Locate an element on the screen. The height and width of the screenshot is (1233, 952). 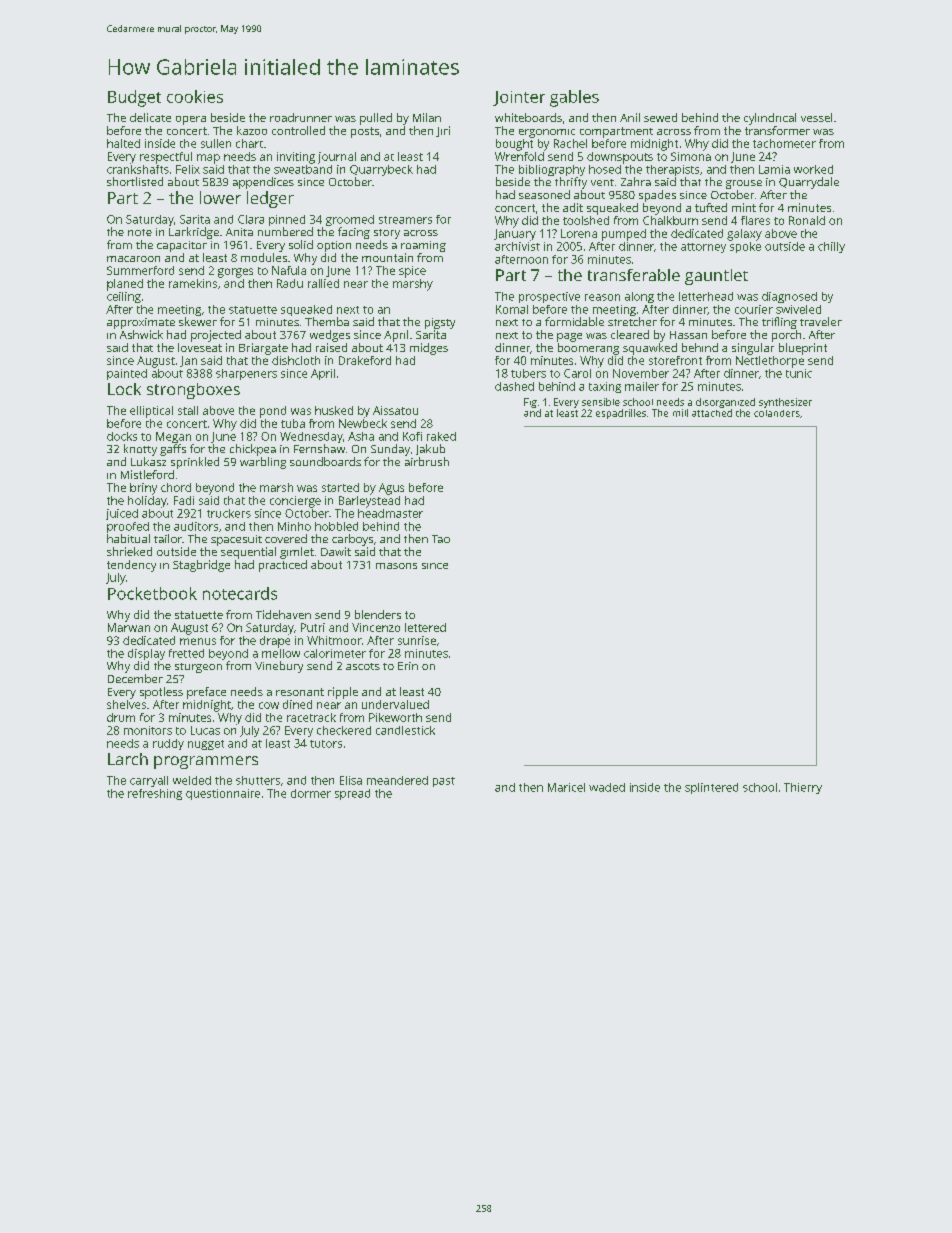
Thierry is located at coordinates (803, 788).
